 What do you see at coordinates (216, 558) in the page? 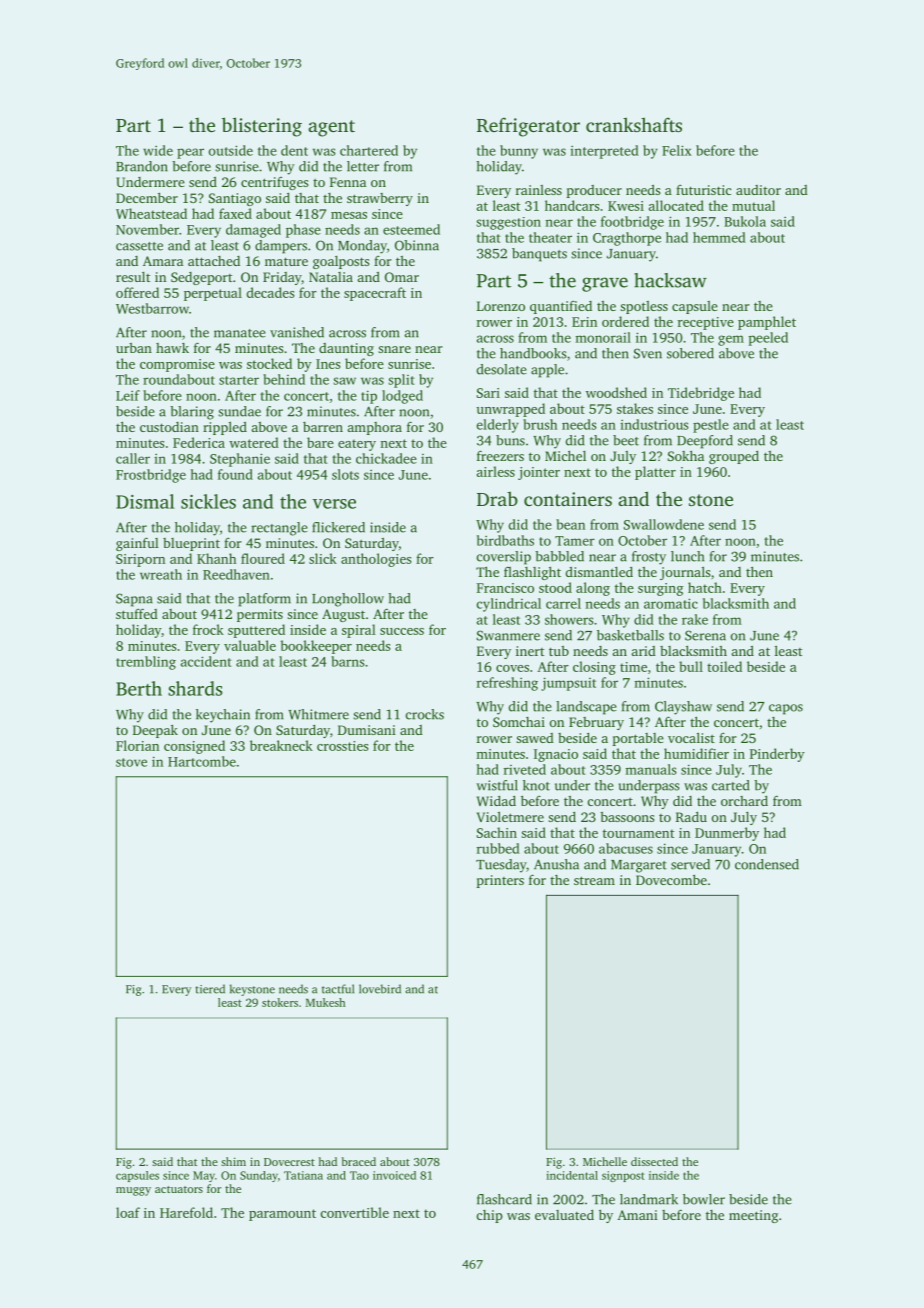
I see `Khanh` at bounding box center [216, 558].
